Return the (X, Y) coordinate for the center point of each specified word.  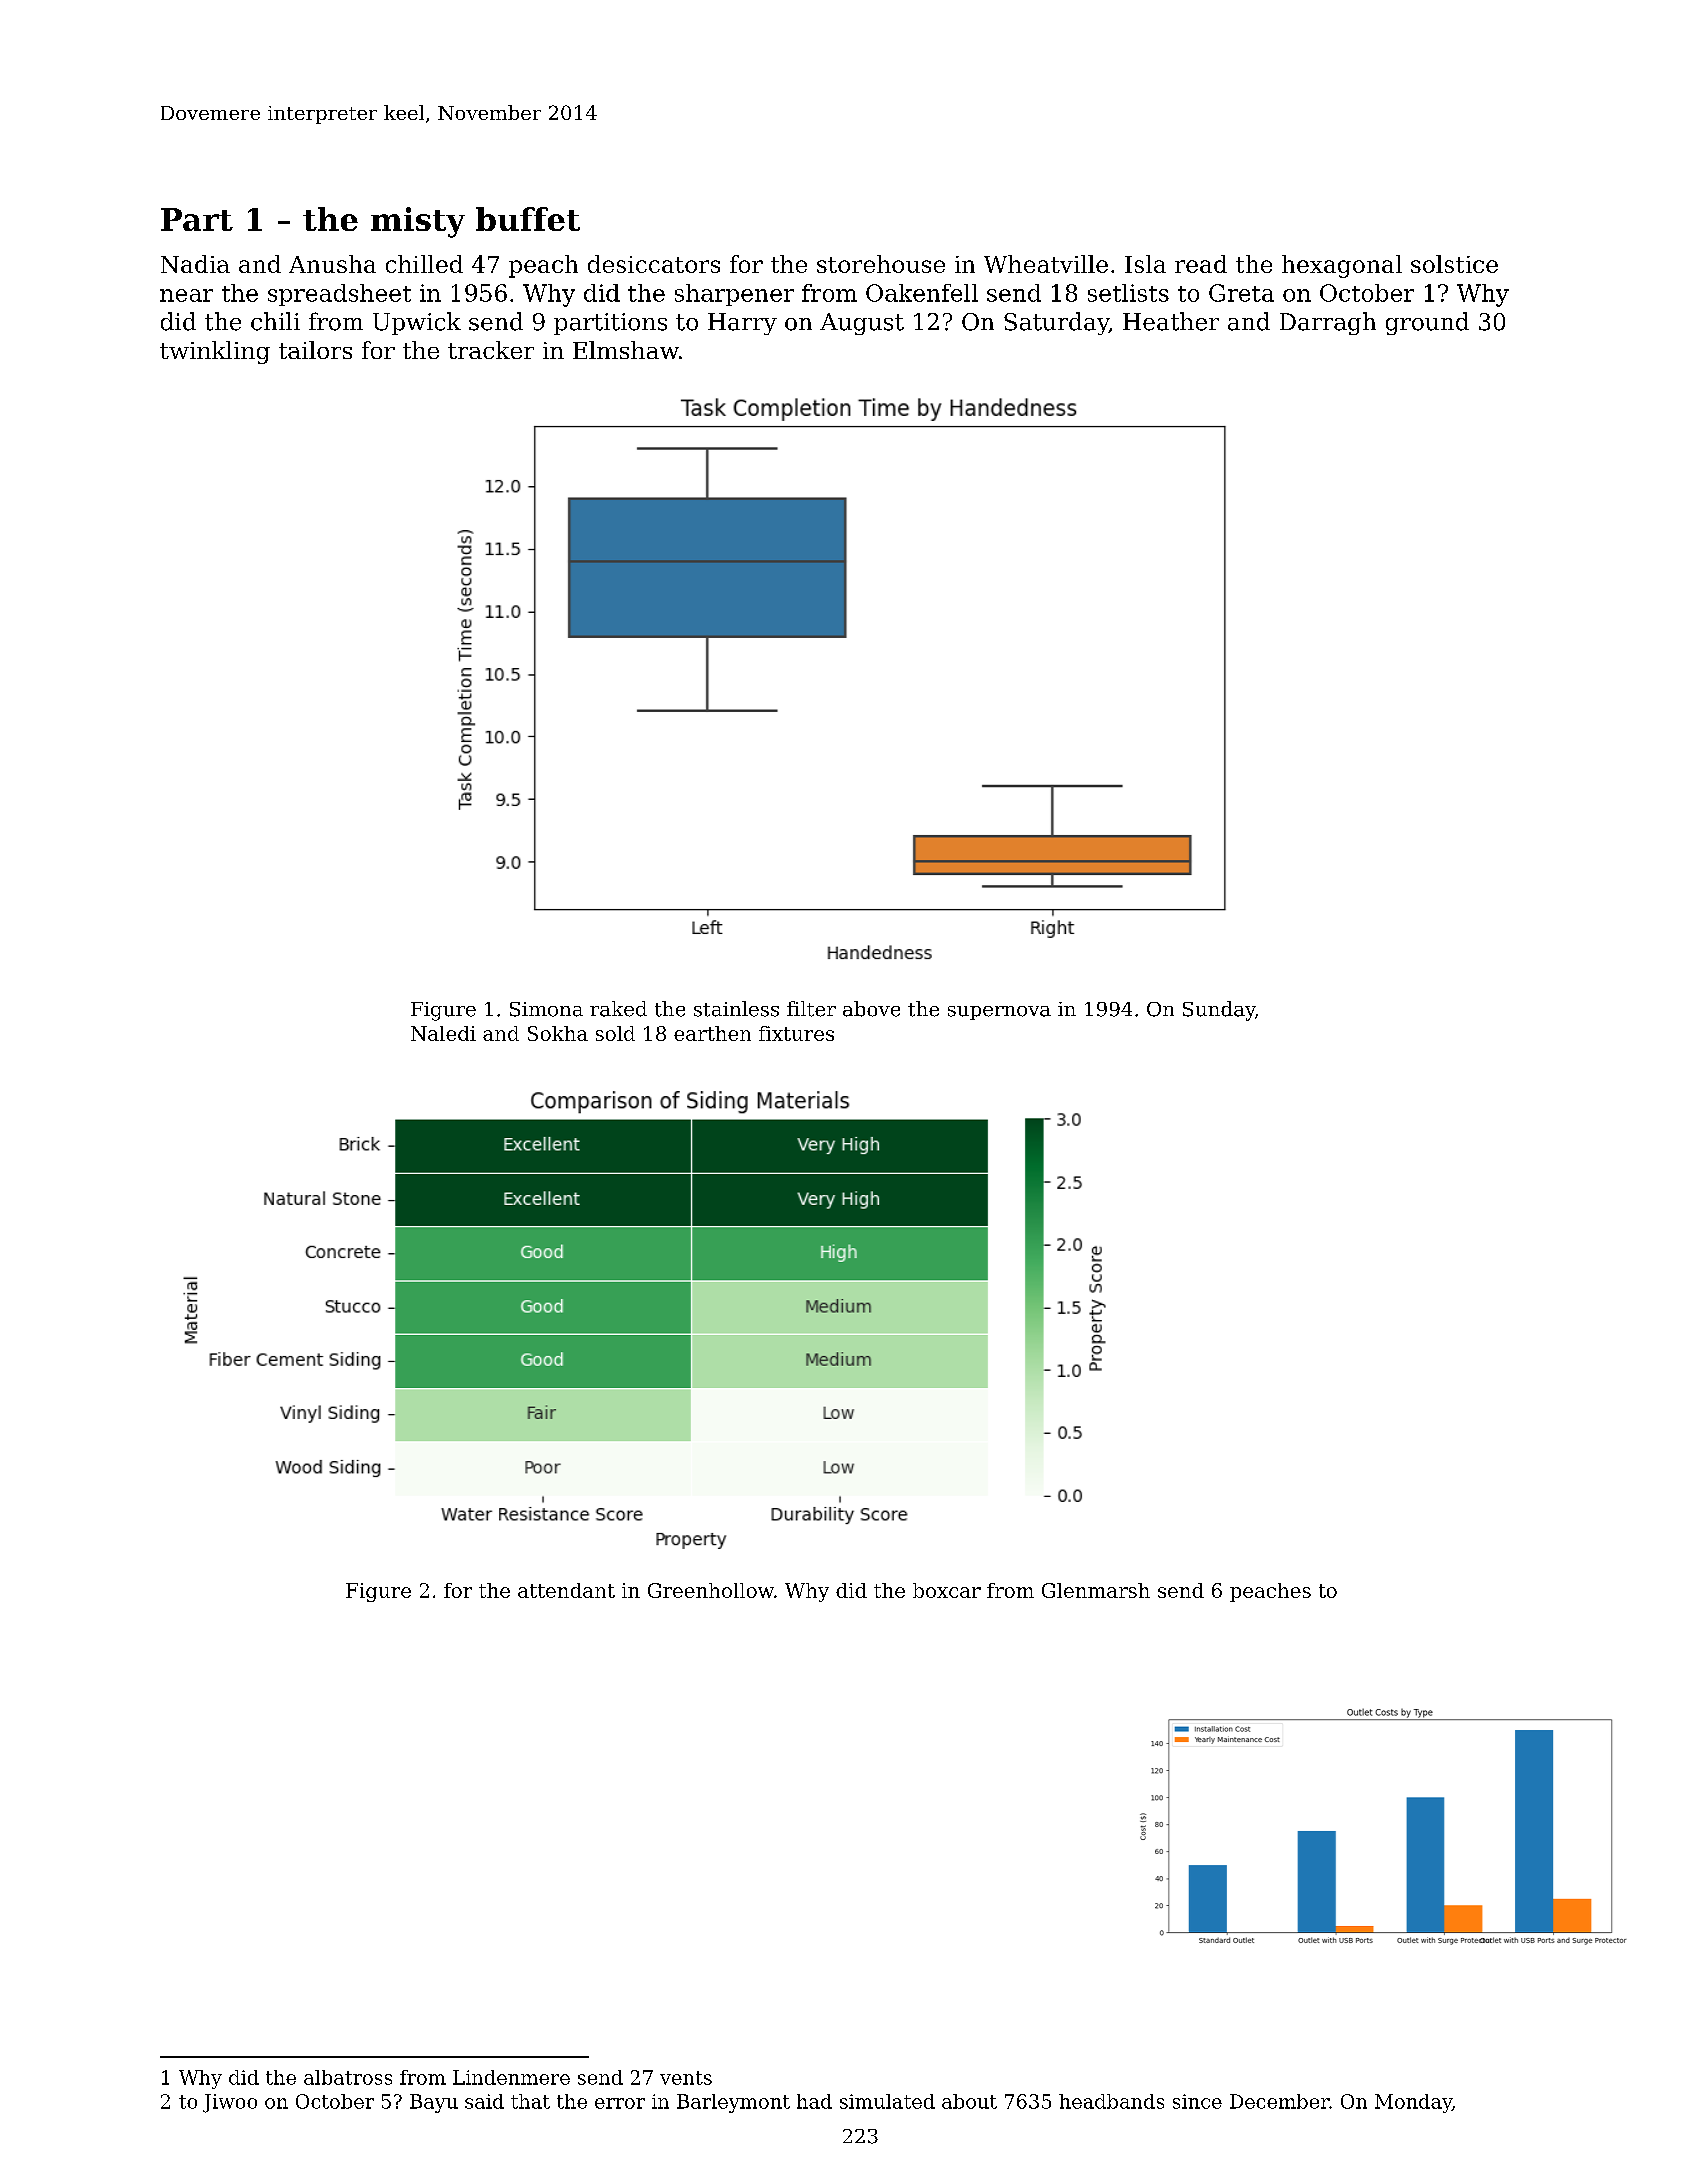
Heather (1171, 321)
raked (618, 1009)
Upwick (417, 323)
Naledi (443, 1033)
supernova (999, 1013)
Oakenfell (922, 293)
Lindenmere (511, 2077)
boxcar (947, 1590)
